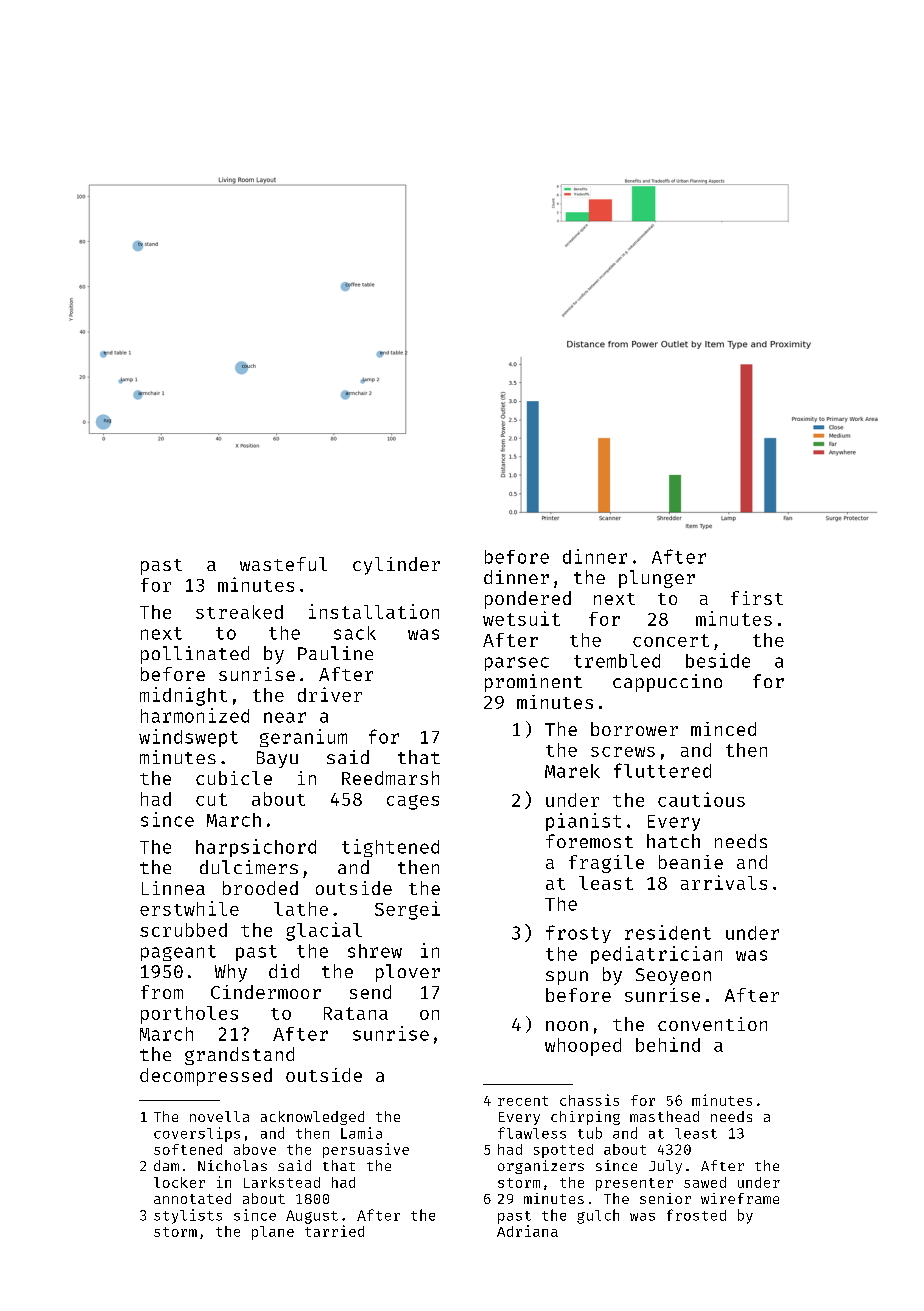 The image size is (924, 1311). Describe the element at coordinates (396, 566) in the image. I see `cylinder` at that location.
